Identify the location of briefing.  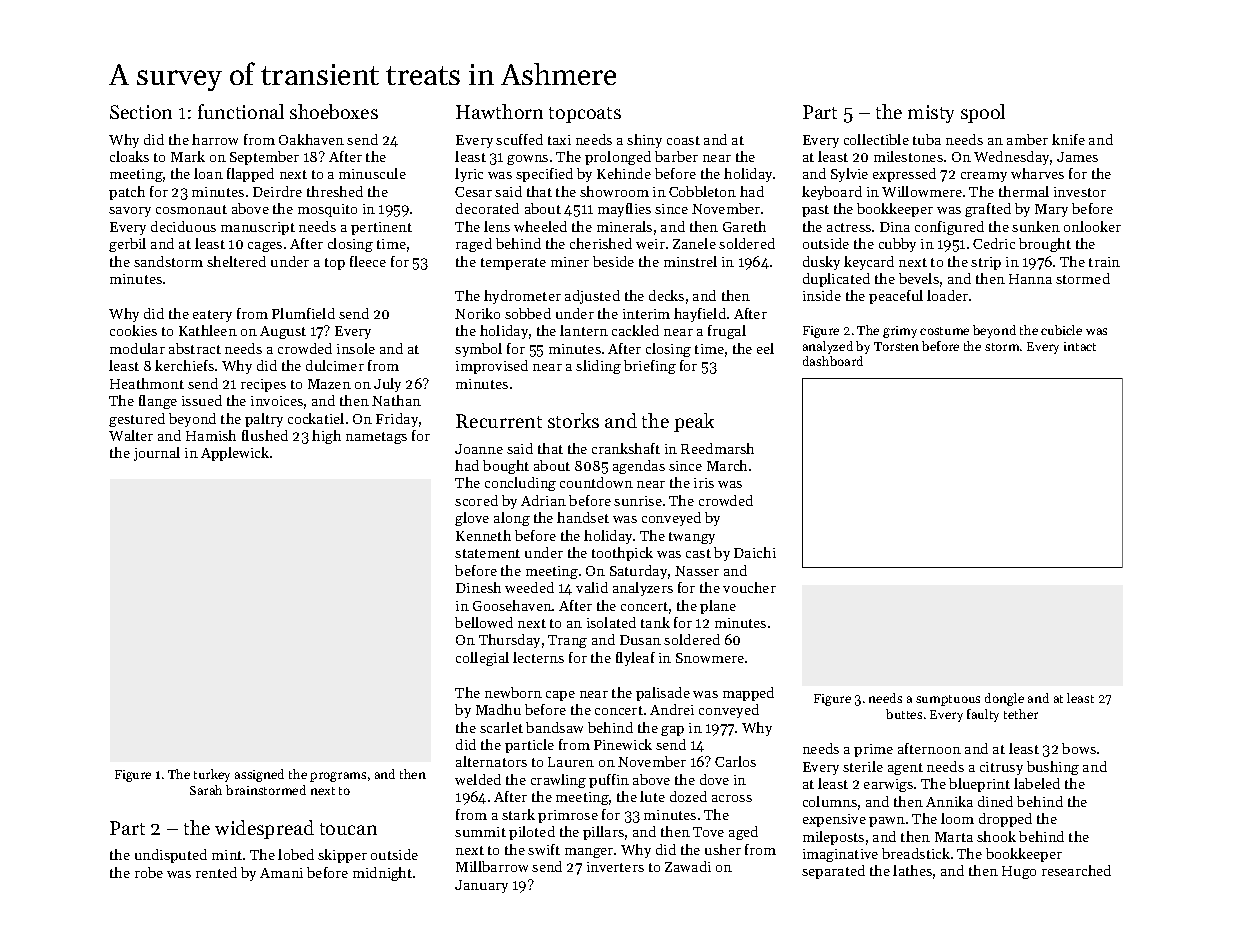
(650, 367).
